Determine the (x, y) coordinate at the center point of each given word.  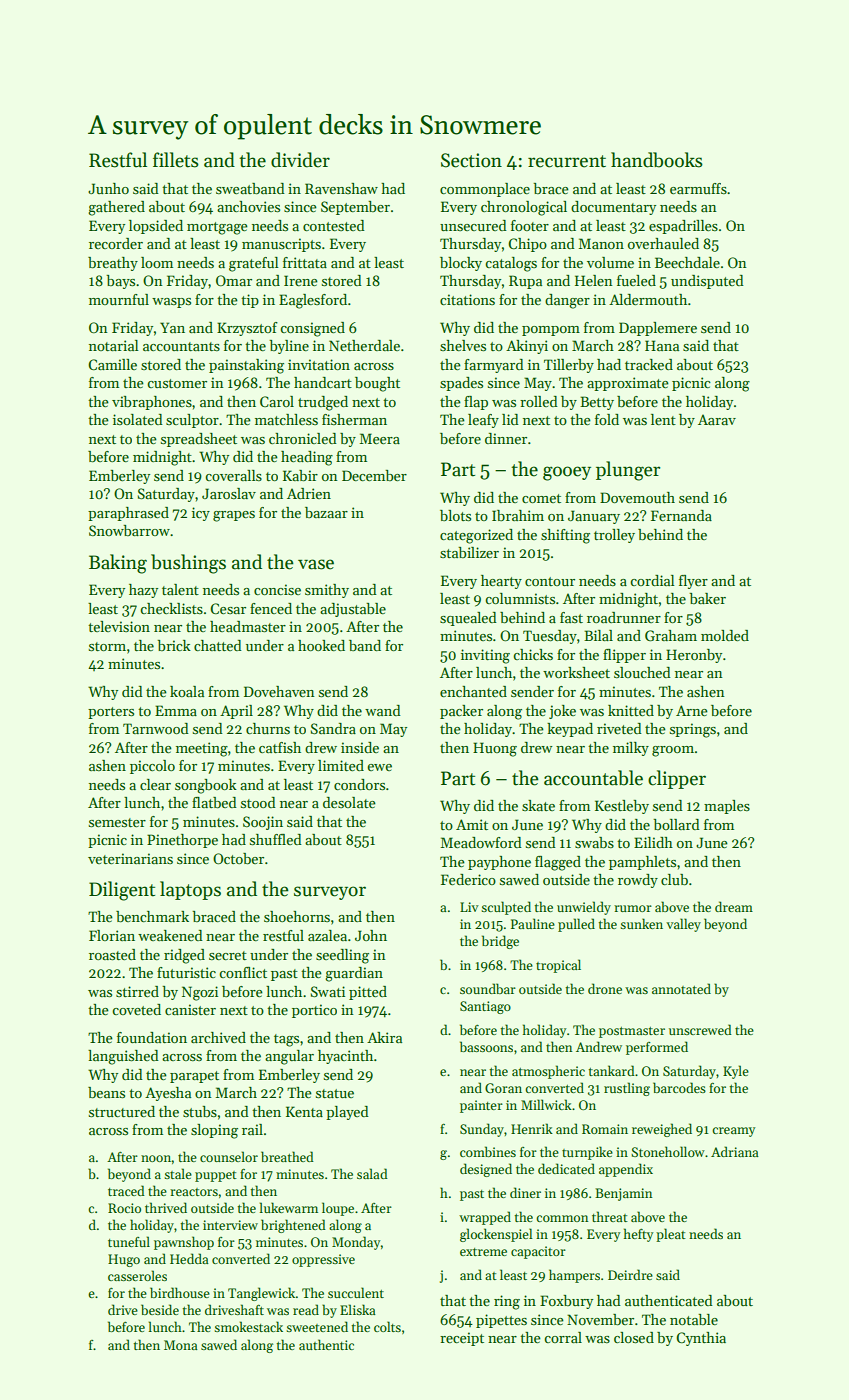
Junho (108, 188)
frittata (305, 262)
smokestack (248, 1326)
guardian (354, 974)
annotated (681, 988)
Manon (601, 243)
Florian (112, 935)
